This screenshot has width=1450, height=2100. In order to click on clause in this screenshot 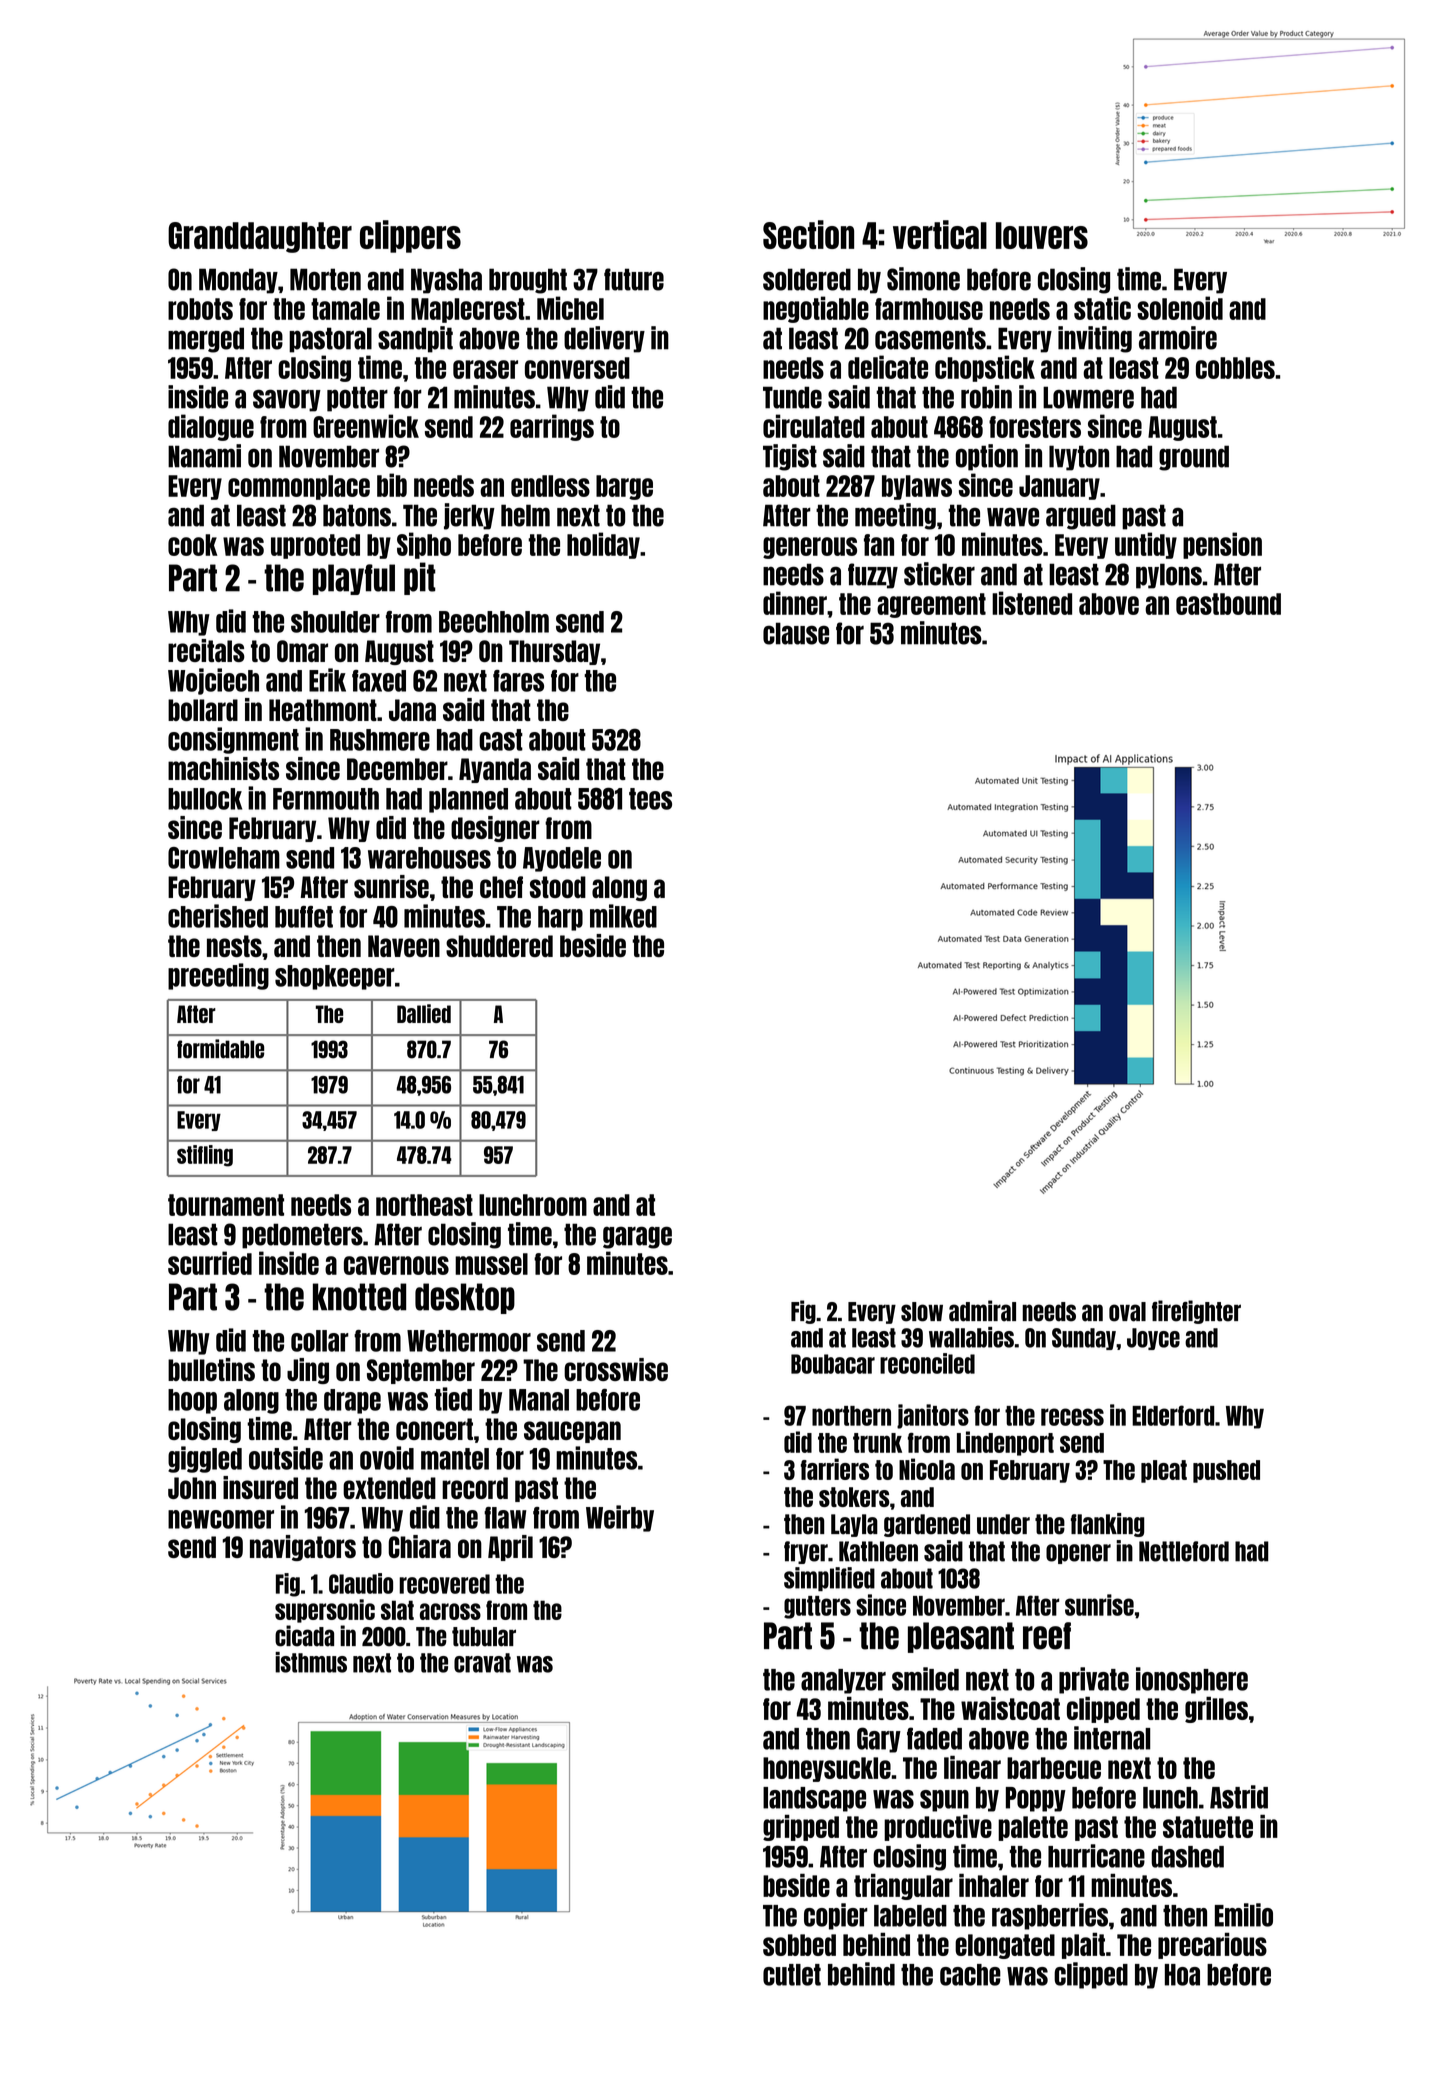, I will do `click(796, 633)`.
